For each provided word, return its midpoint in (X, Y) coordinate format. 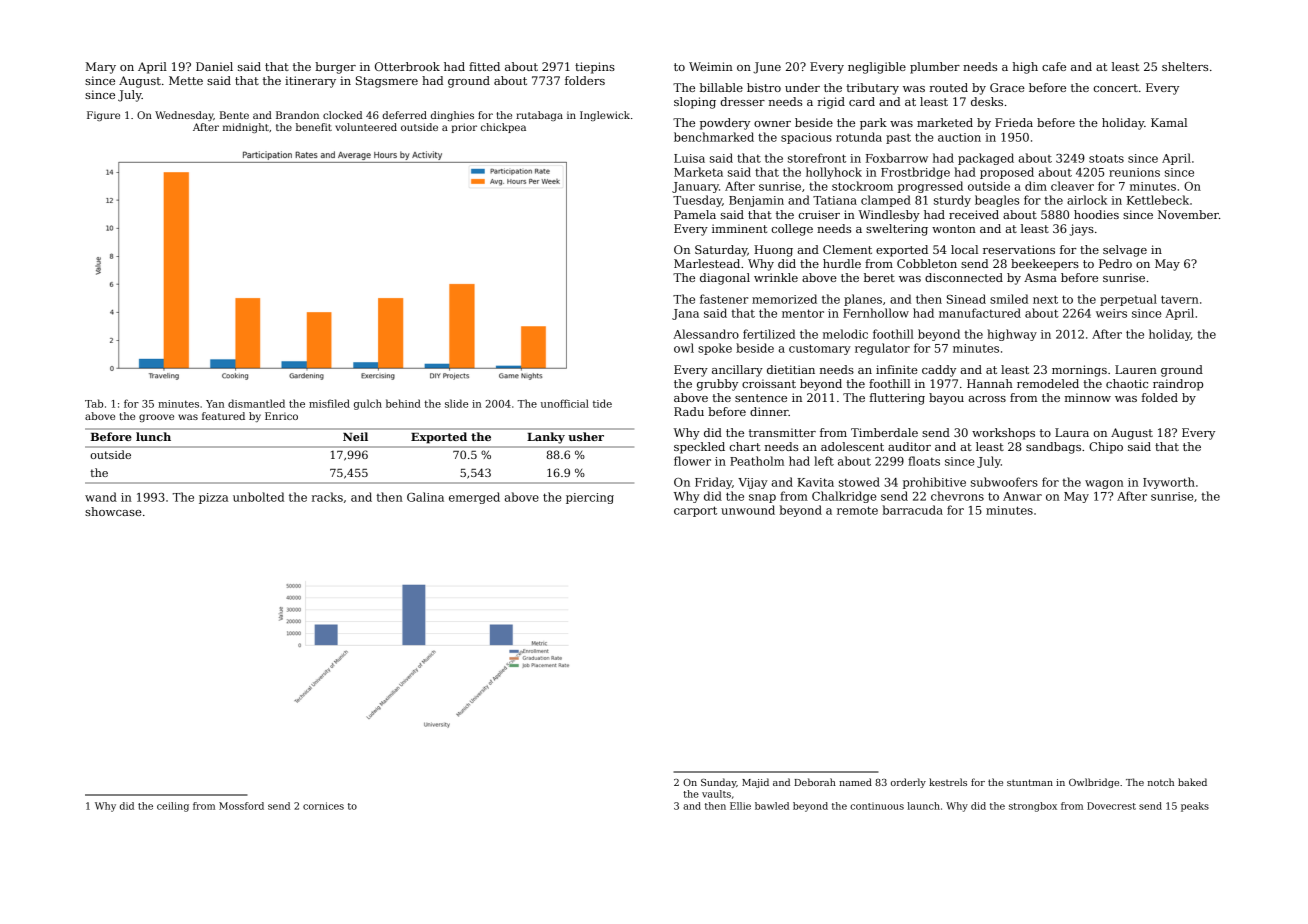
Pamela (695, 214)
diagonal (725, 279)
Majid (755, 783)
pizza (213, 498)
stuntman (1030, 782)
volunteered (366, 127)
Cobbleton (927, 263)
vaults (716, 794)
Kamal (1169, 122)
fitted (484, 66)
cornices (323, 806)
